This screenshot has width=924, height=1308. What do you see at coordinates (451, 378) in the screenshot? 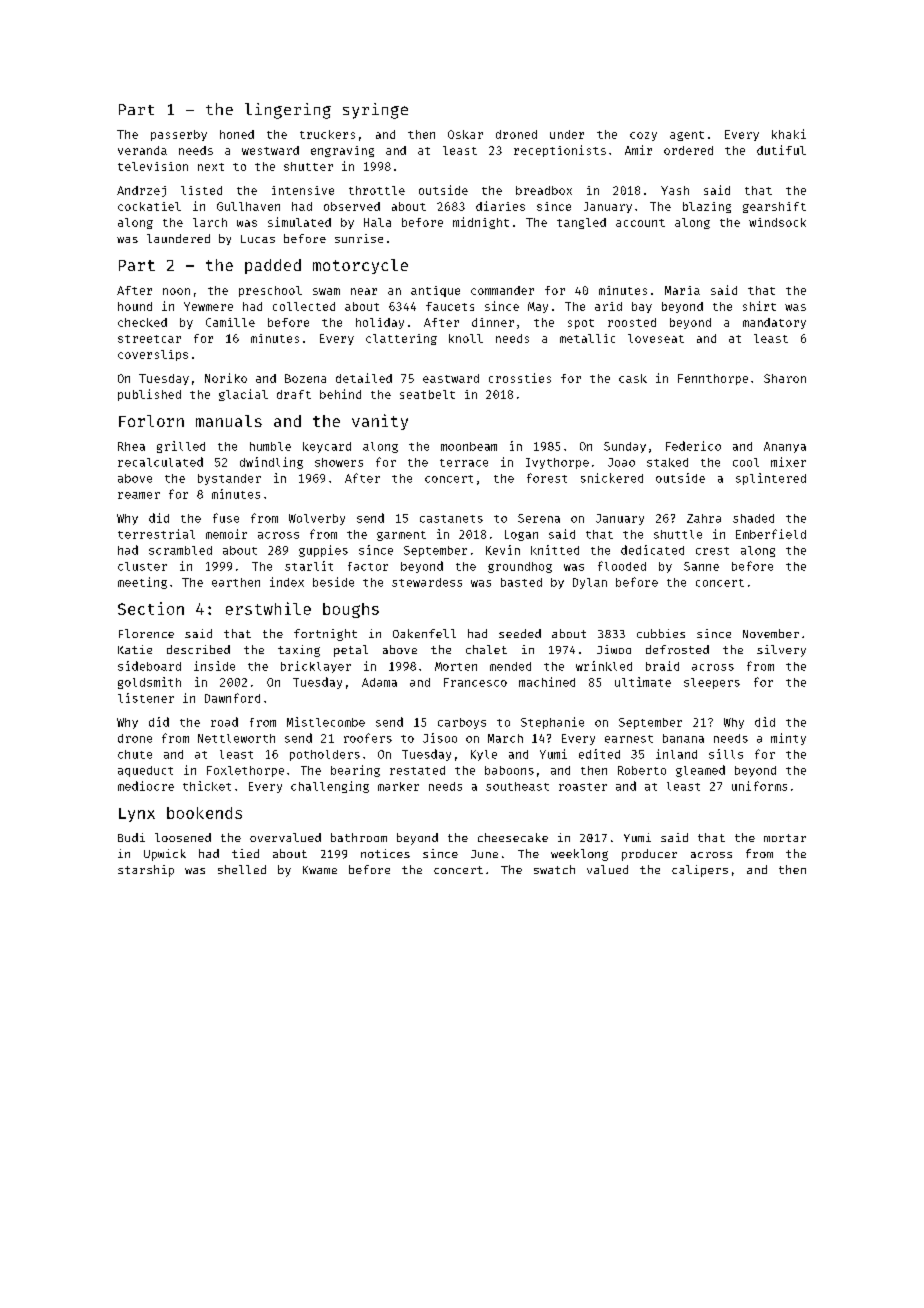
I see `eastward` at bounding box center [451, 378].
